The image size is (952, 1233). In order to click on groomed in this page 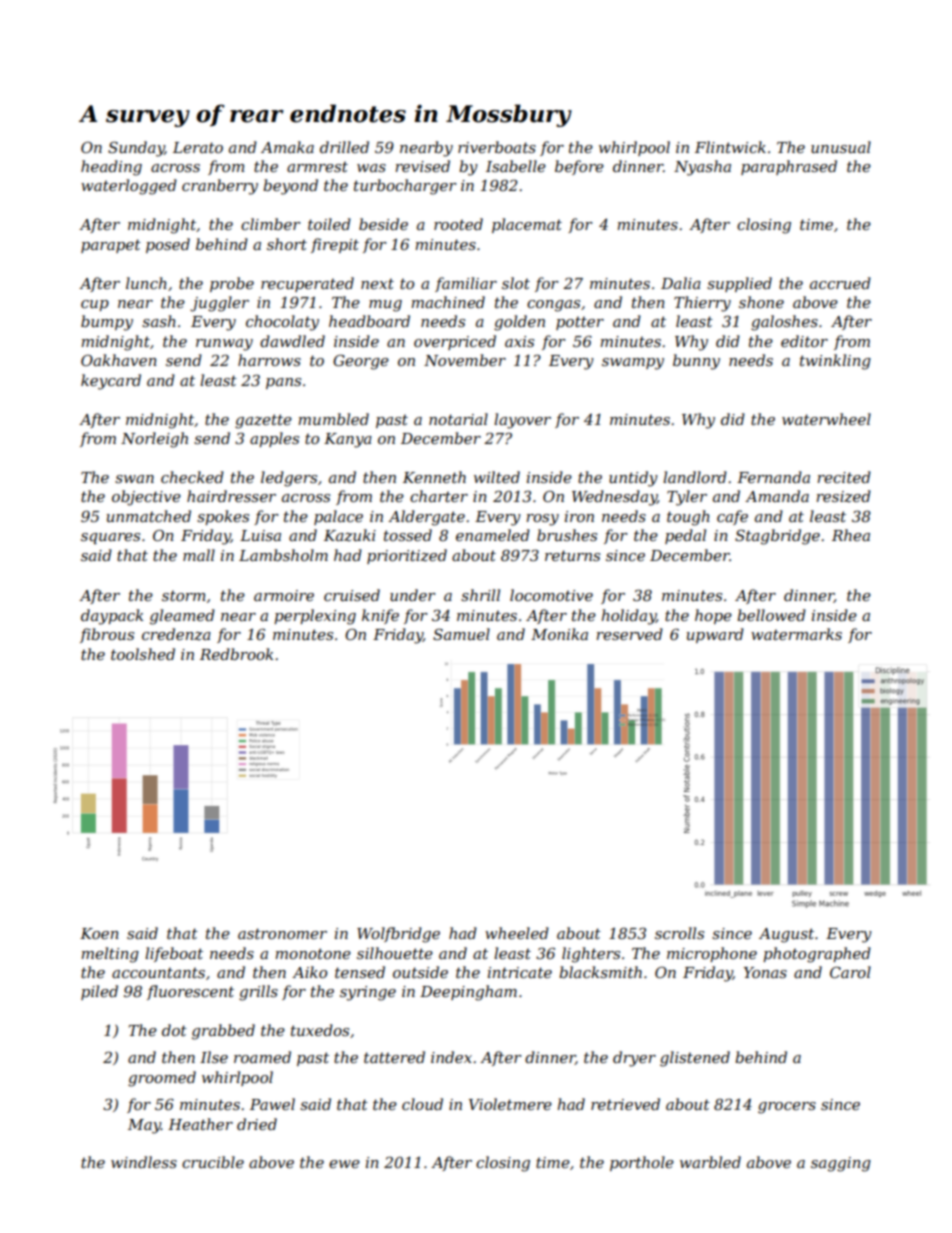, I will do `click(162, 1079)`.
